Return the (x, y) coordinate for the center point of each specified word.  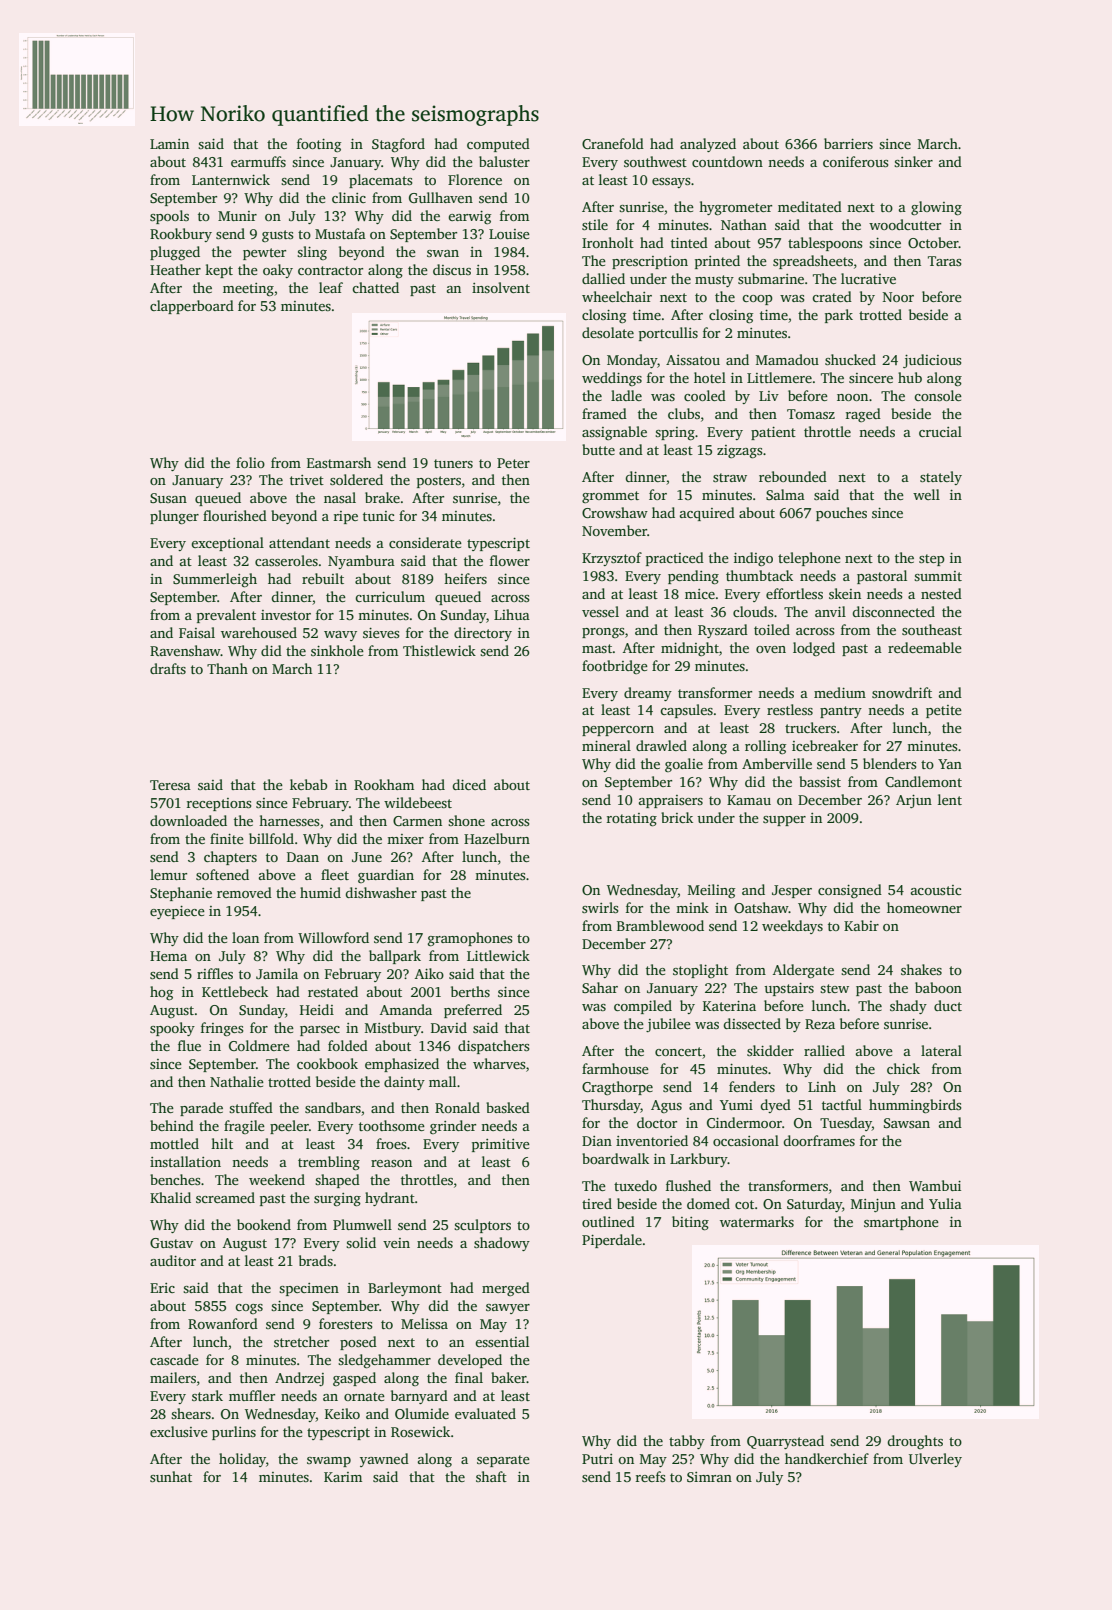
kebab (308, 784)
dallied (603, 278)
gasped (354, 1379)
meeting (248, 290)
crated (832, 296)
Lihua (512, 614)
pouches (841, 514)
